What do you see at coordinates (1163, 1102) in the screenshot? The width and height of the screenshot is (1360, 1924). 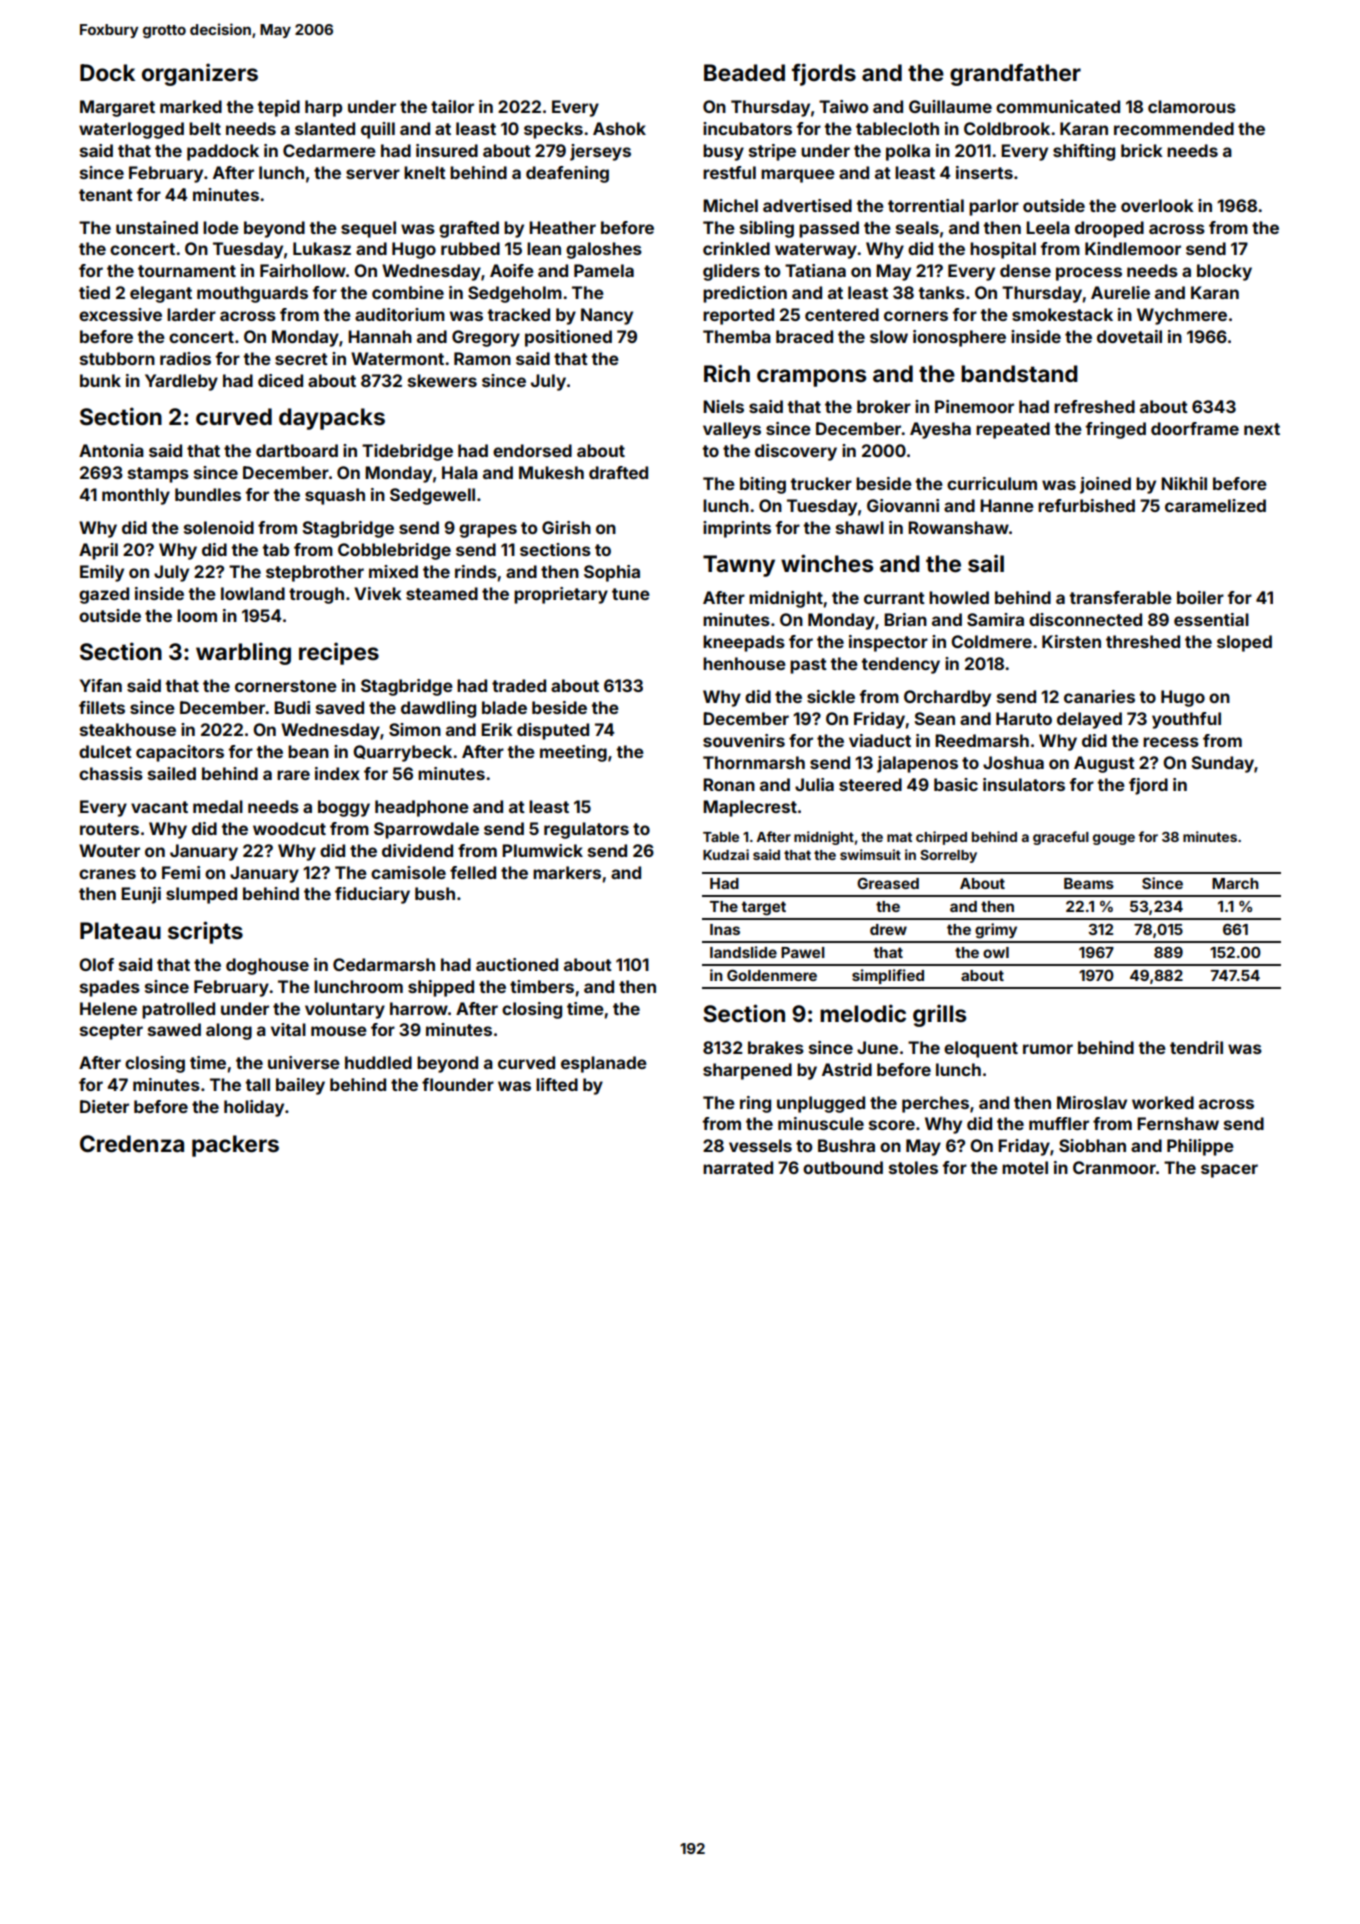 I see `worked` at bounding box center [1163, 1102].
